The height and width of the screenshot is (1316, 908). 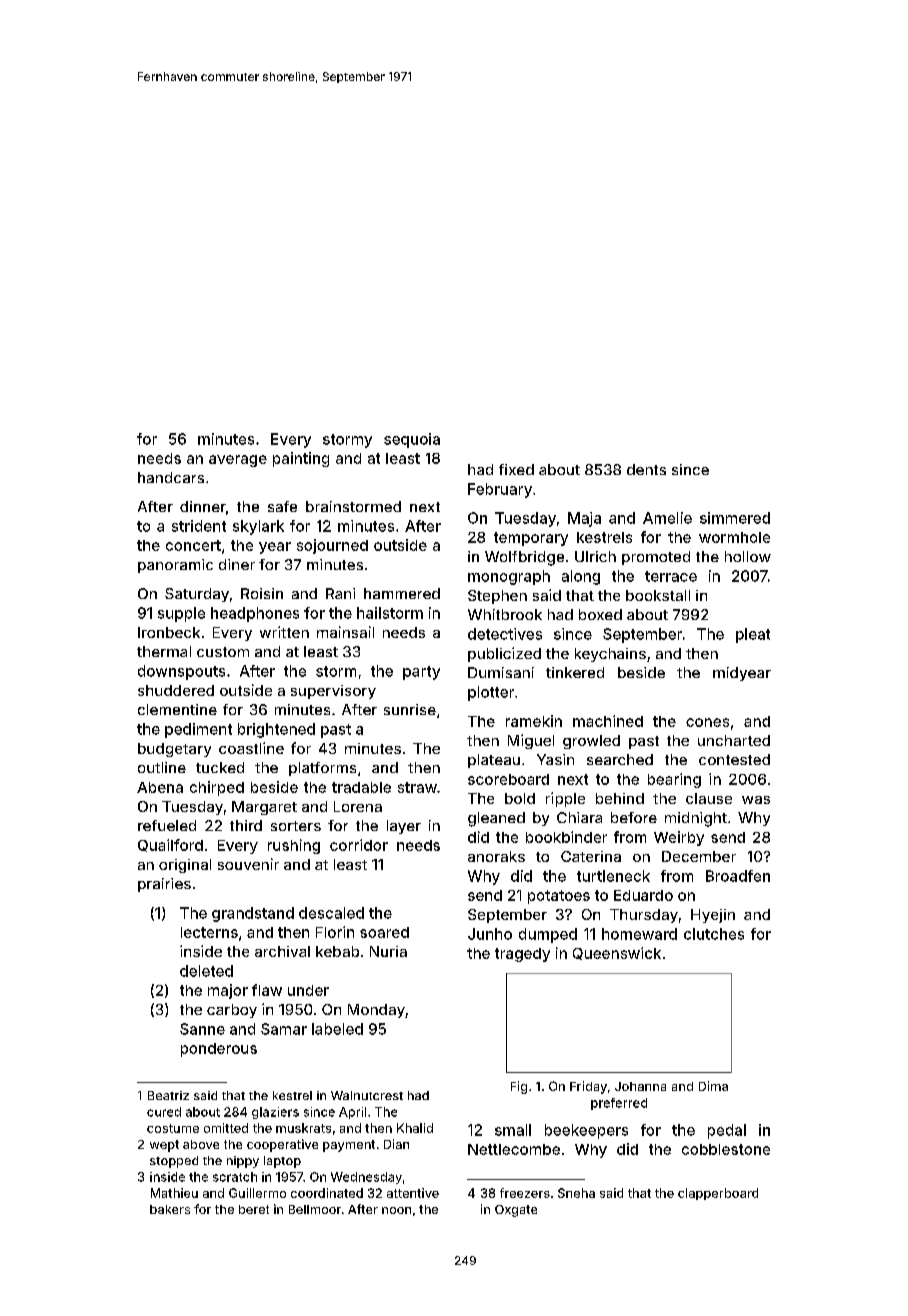 I want to click on Bellmoor, so click(x=315, y=1209).
